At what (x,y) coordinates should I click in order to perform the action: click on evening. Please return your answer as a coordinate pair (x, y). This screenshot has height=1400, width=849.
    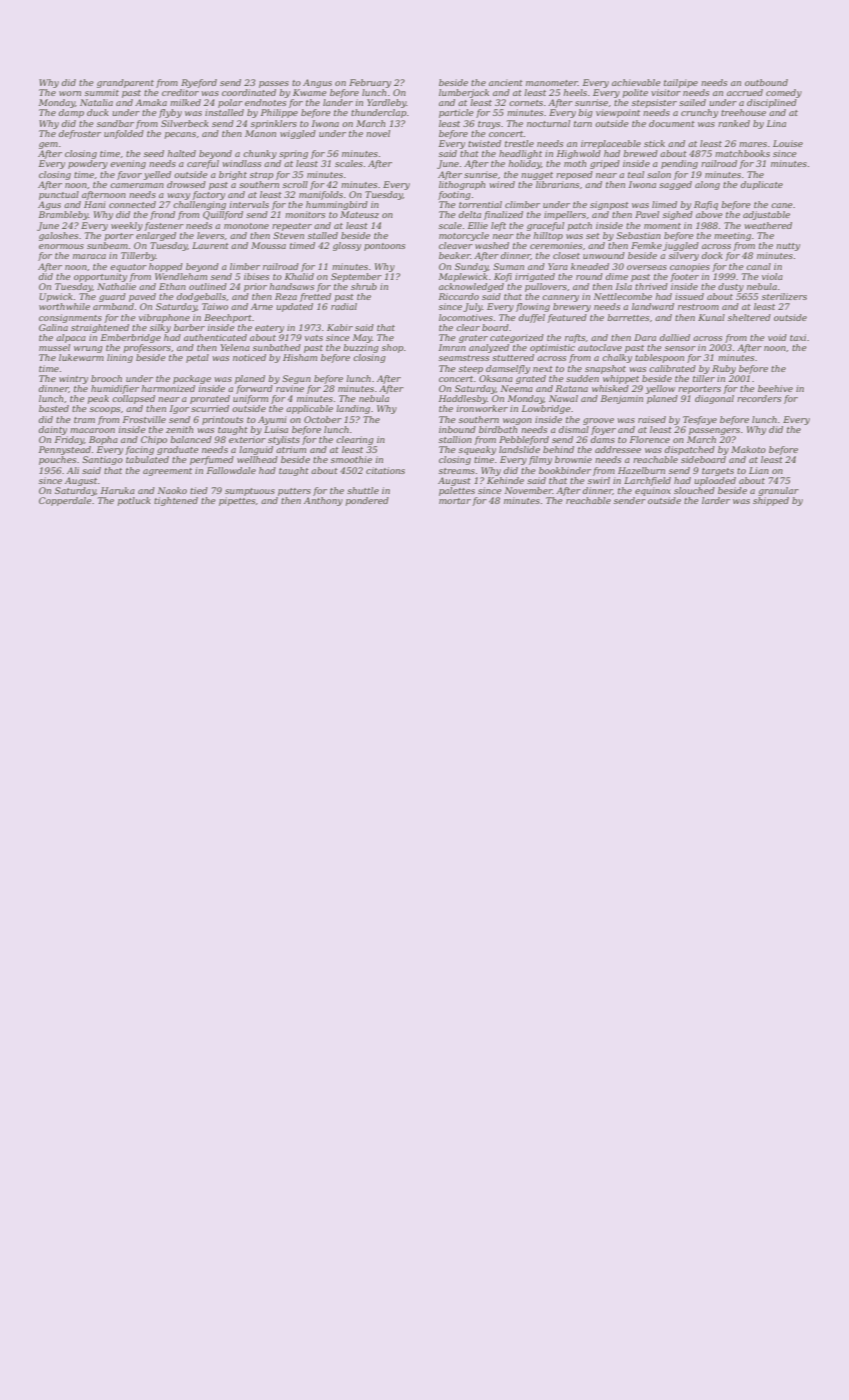
    Looking at the image, I should click on (128, 164).
